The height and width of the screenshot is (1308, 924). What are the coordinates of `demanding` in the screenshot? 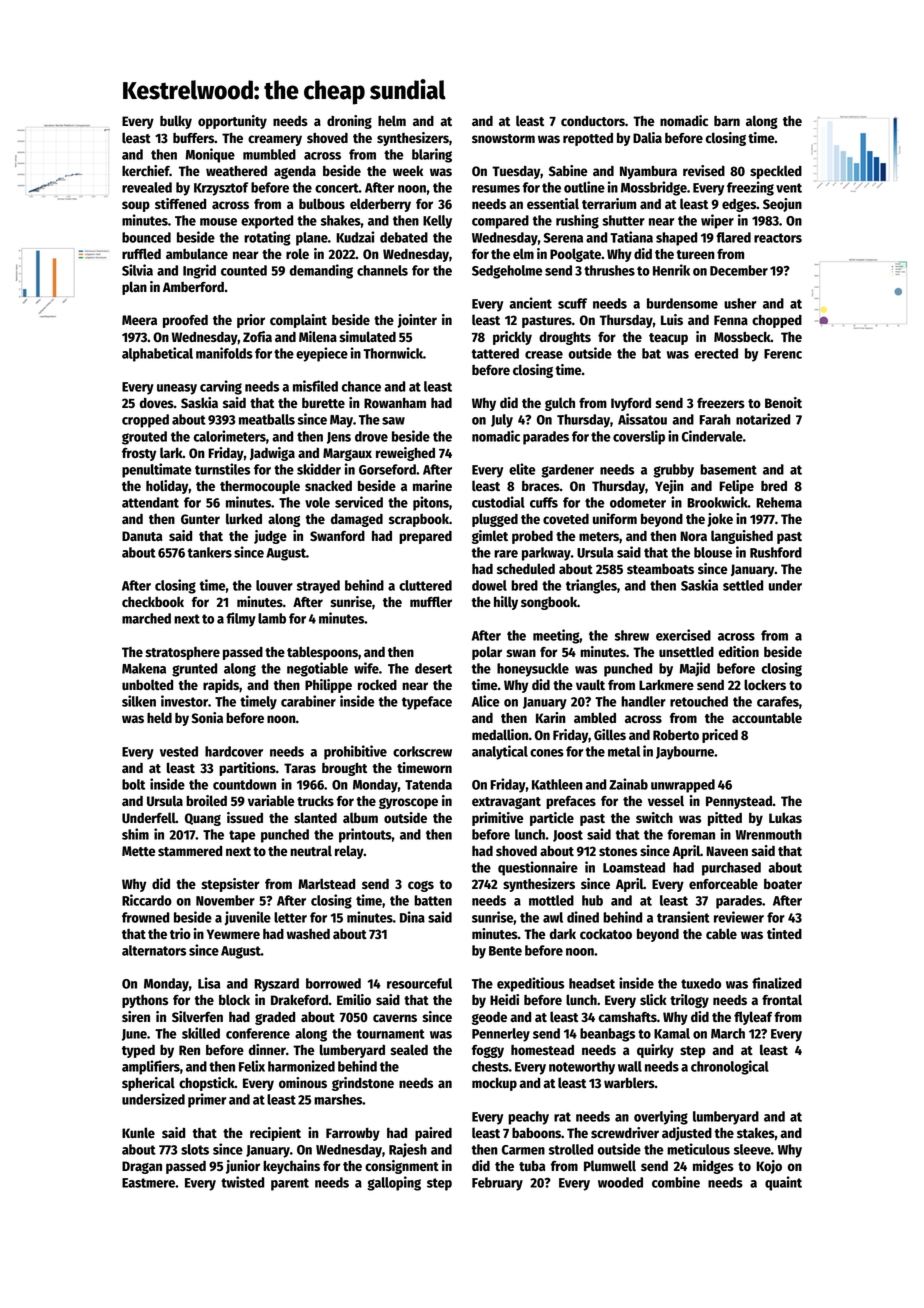 It's located at (321, 271).
